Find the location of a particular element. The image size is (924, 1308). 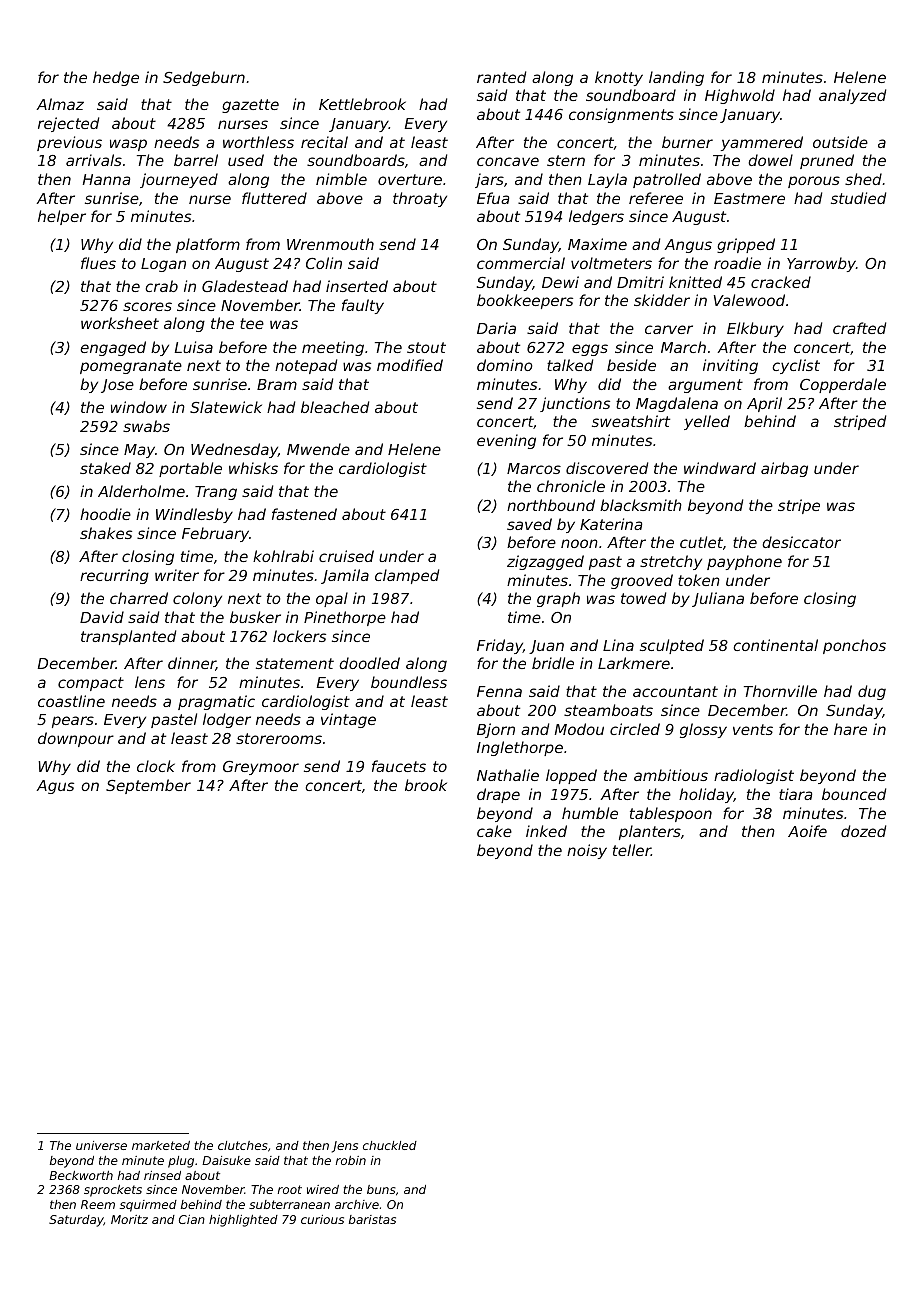

engaged is located at coordinates (113, 348).
